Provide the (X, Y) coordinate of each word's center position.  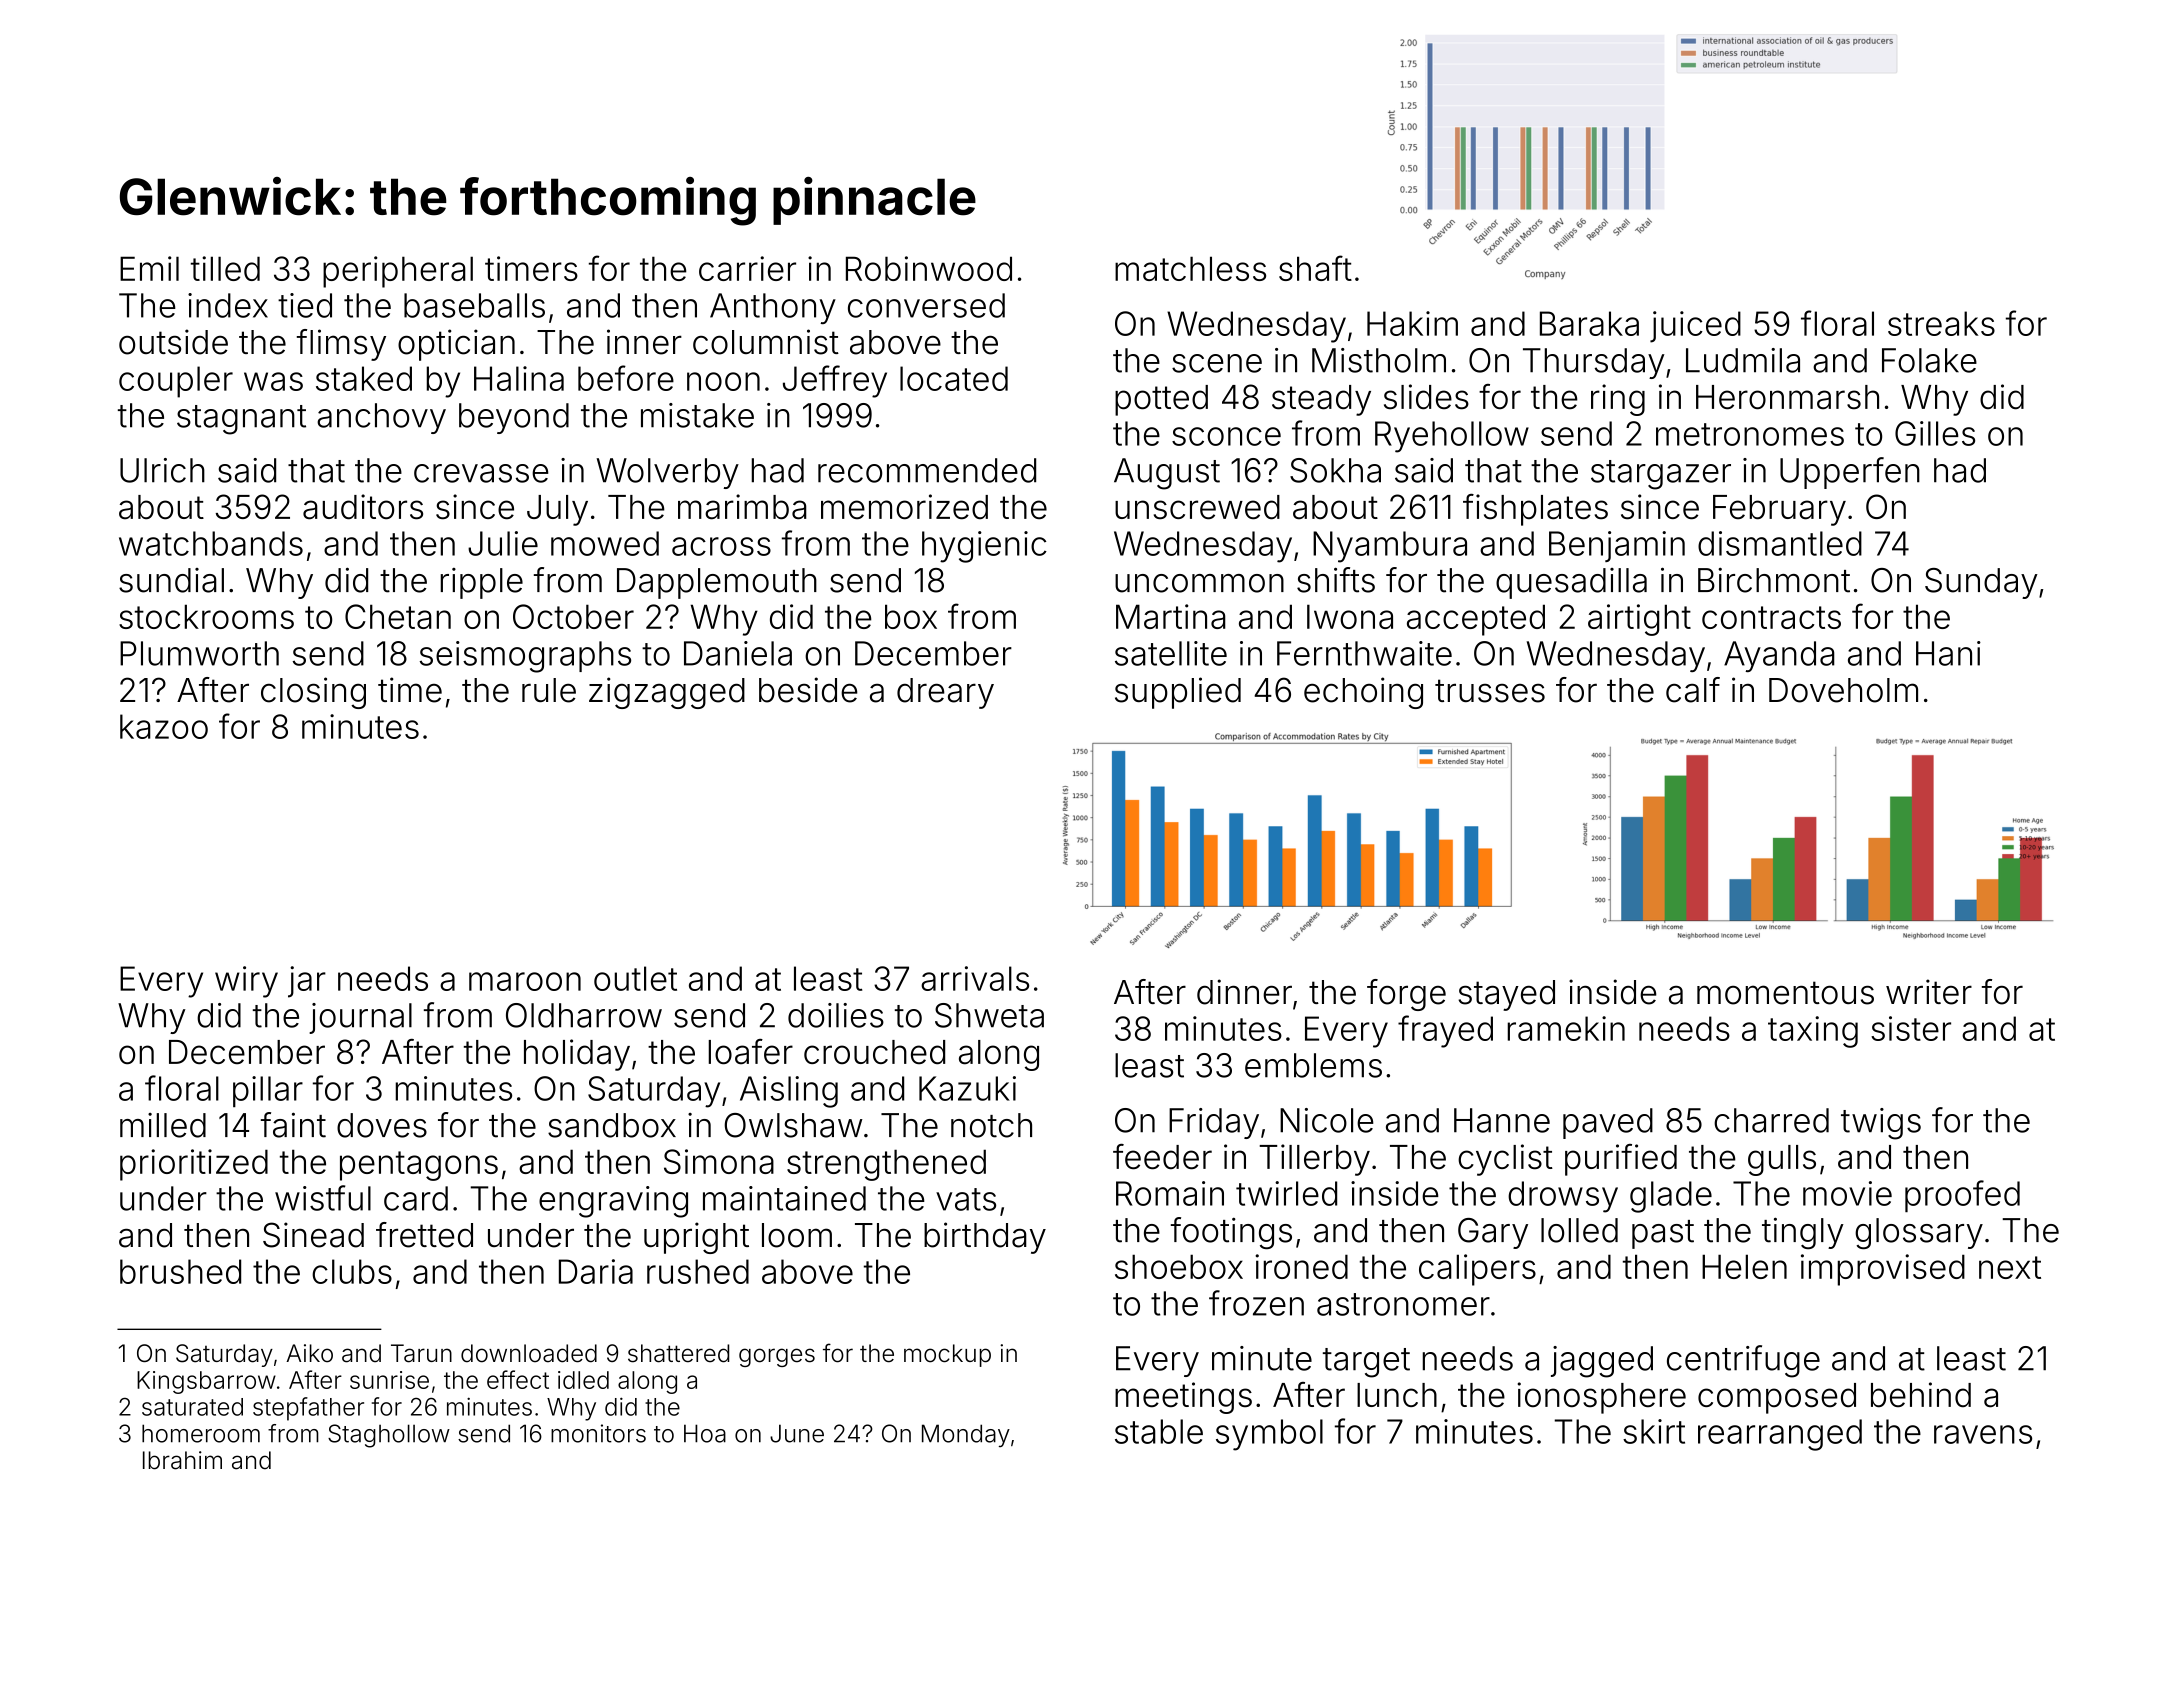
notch (991, 1125)
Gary (1493, 1233)
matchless (1190, 268)
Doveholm (1843, 690)
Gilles (1935, 433)
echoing (1363, 693)
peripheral (398, 272)
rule (549, 690)
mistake (697, 415)
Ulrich (162, 470)
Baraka (1589, 323)
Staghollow (389, 1436)
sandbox (612, 1125)
